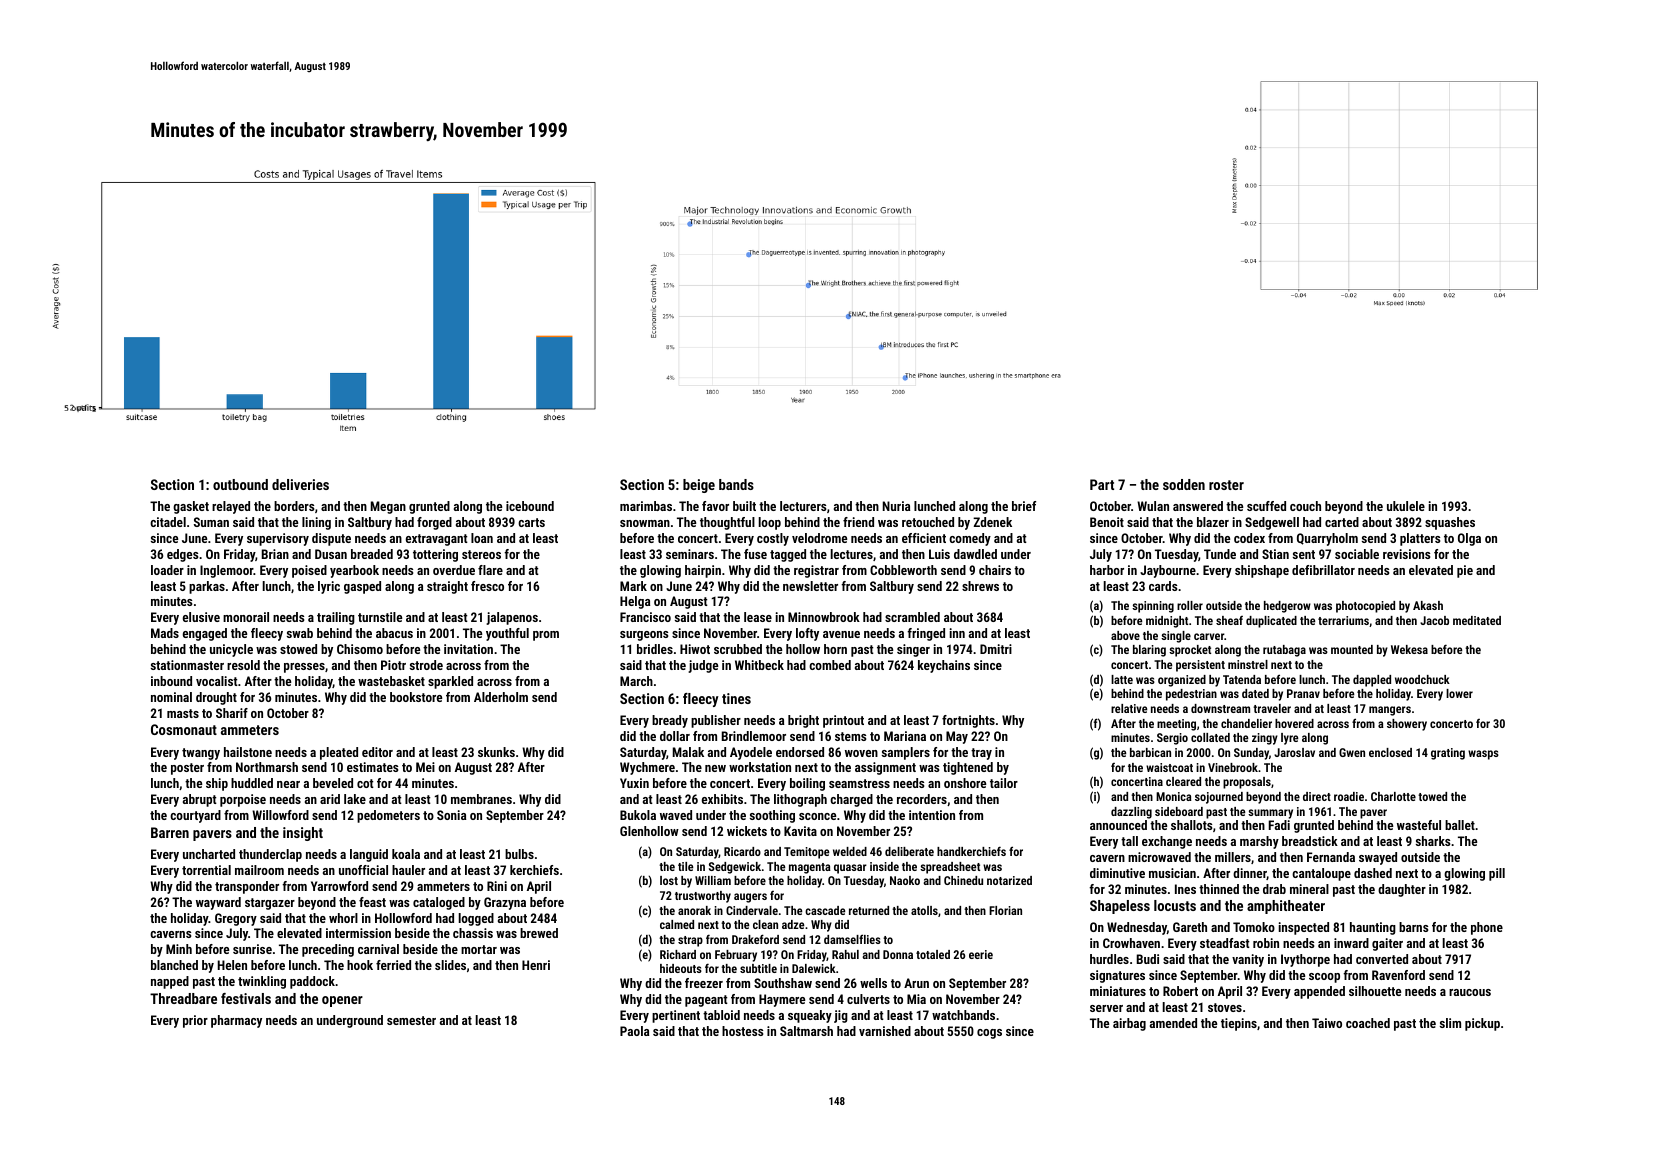 The width and height of the screenshot is (1657, 1172). I want to click on Megan, so click(388, 507).
